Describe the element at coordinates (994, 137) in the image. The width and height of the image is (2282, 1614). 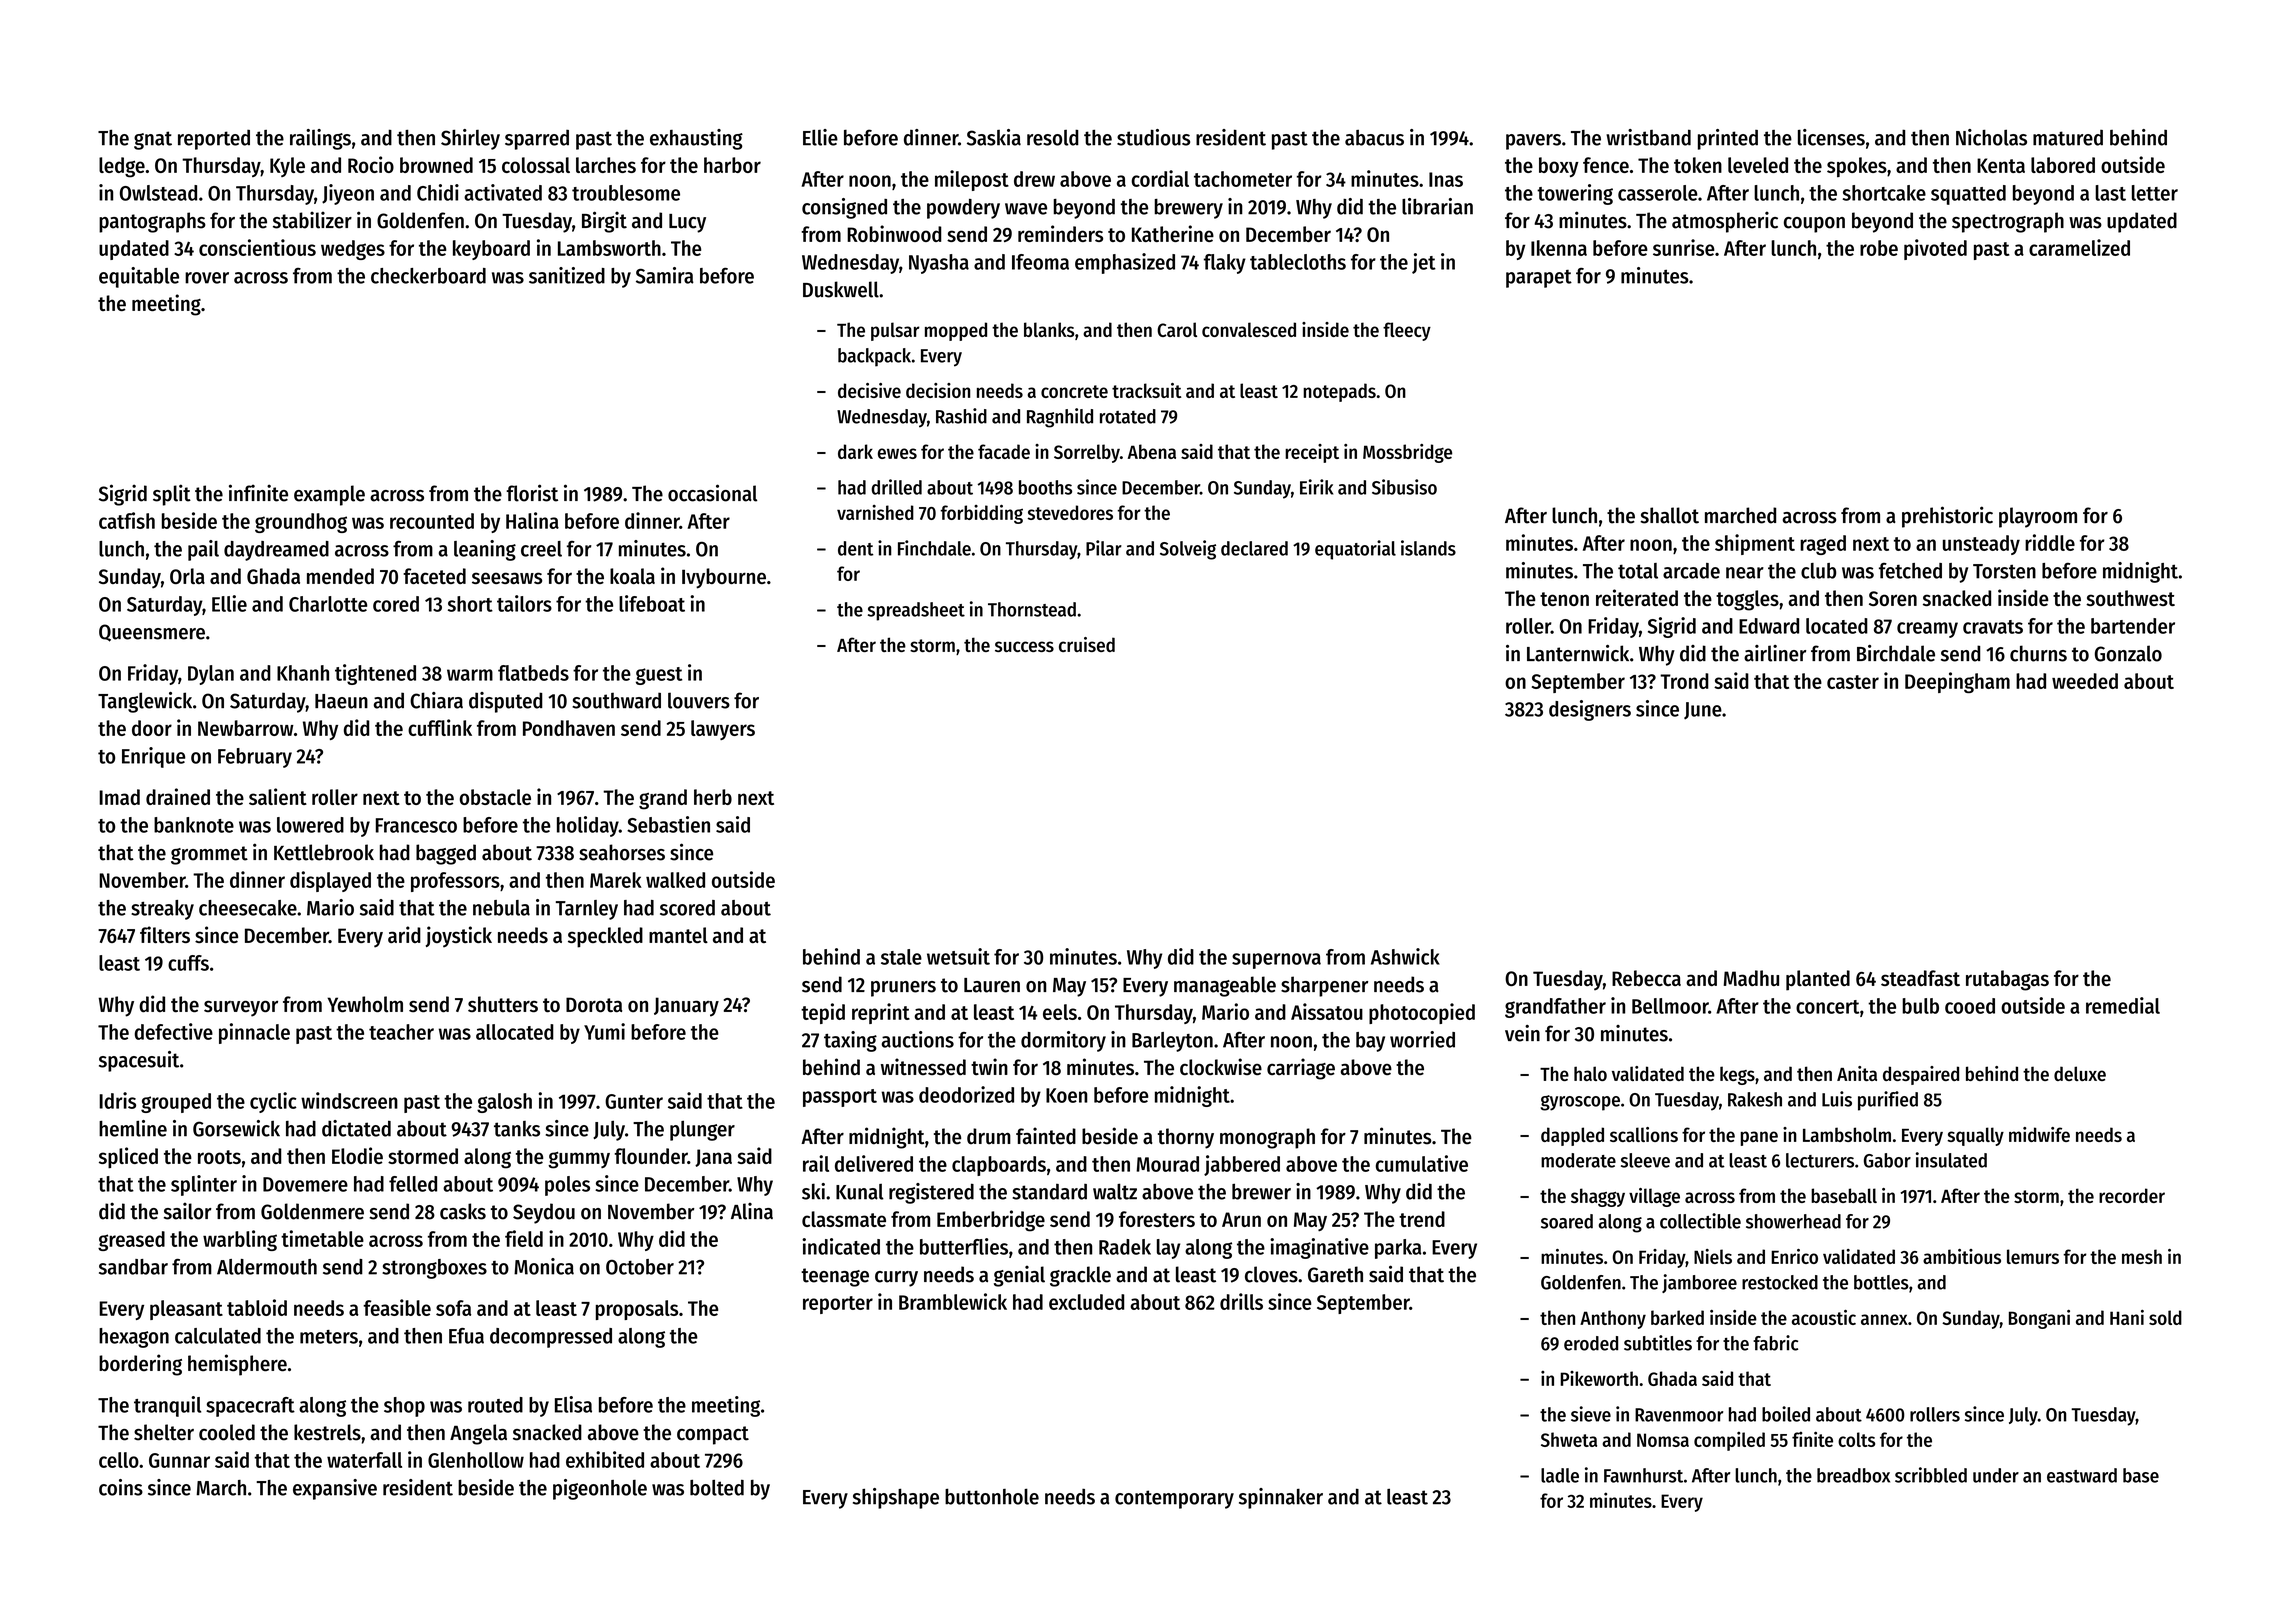
I see `Saskia` at that location.
